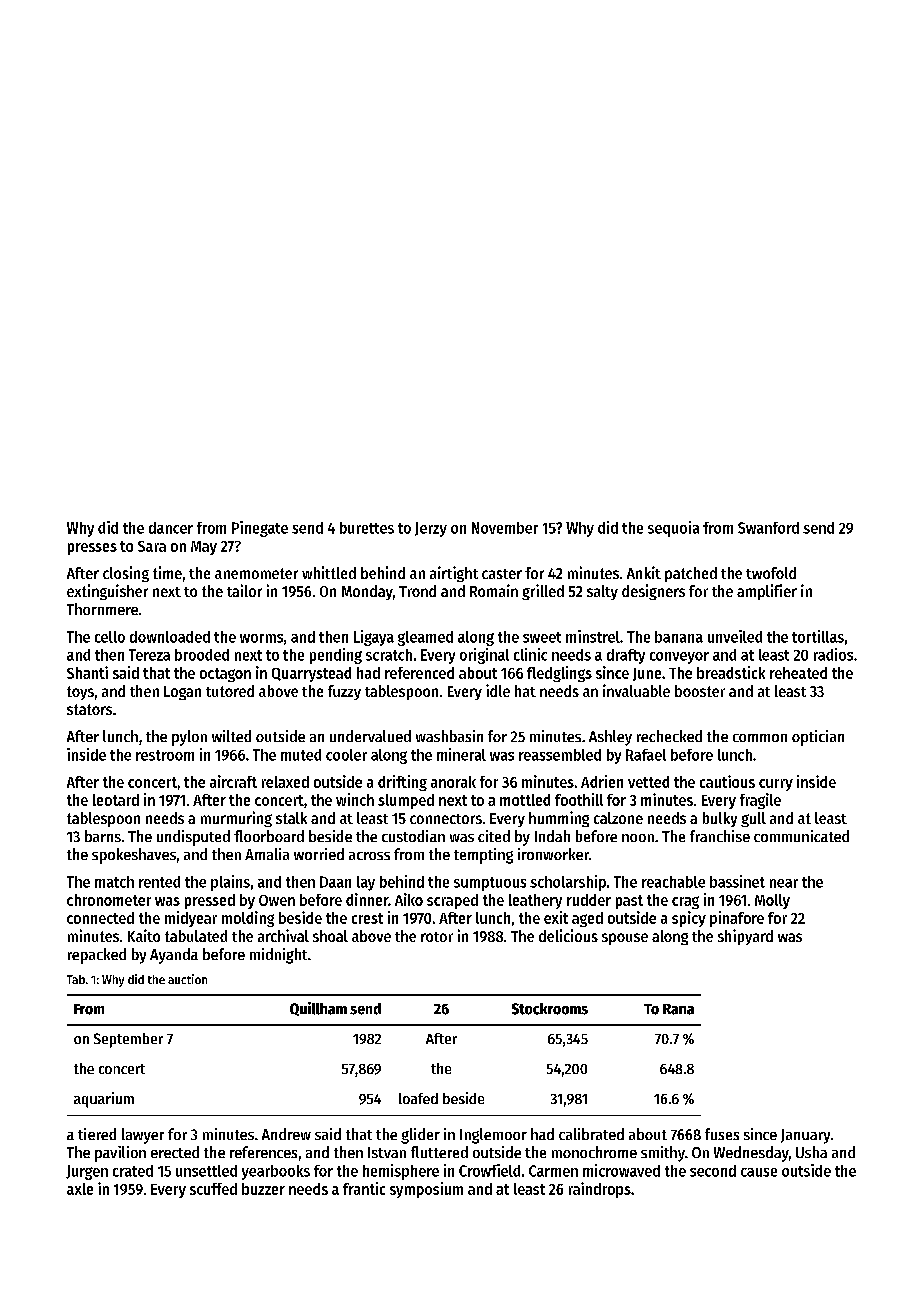  I want to click on fuzzy, so click(344, 692).
